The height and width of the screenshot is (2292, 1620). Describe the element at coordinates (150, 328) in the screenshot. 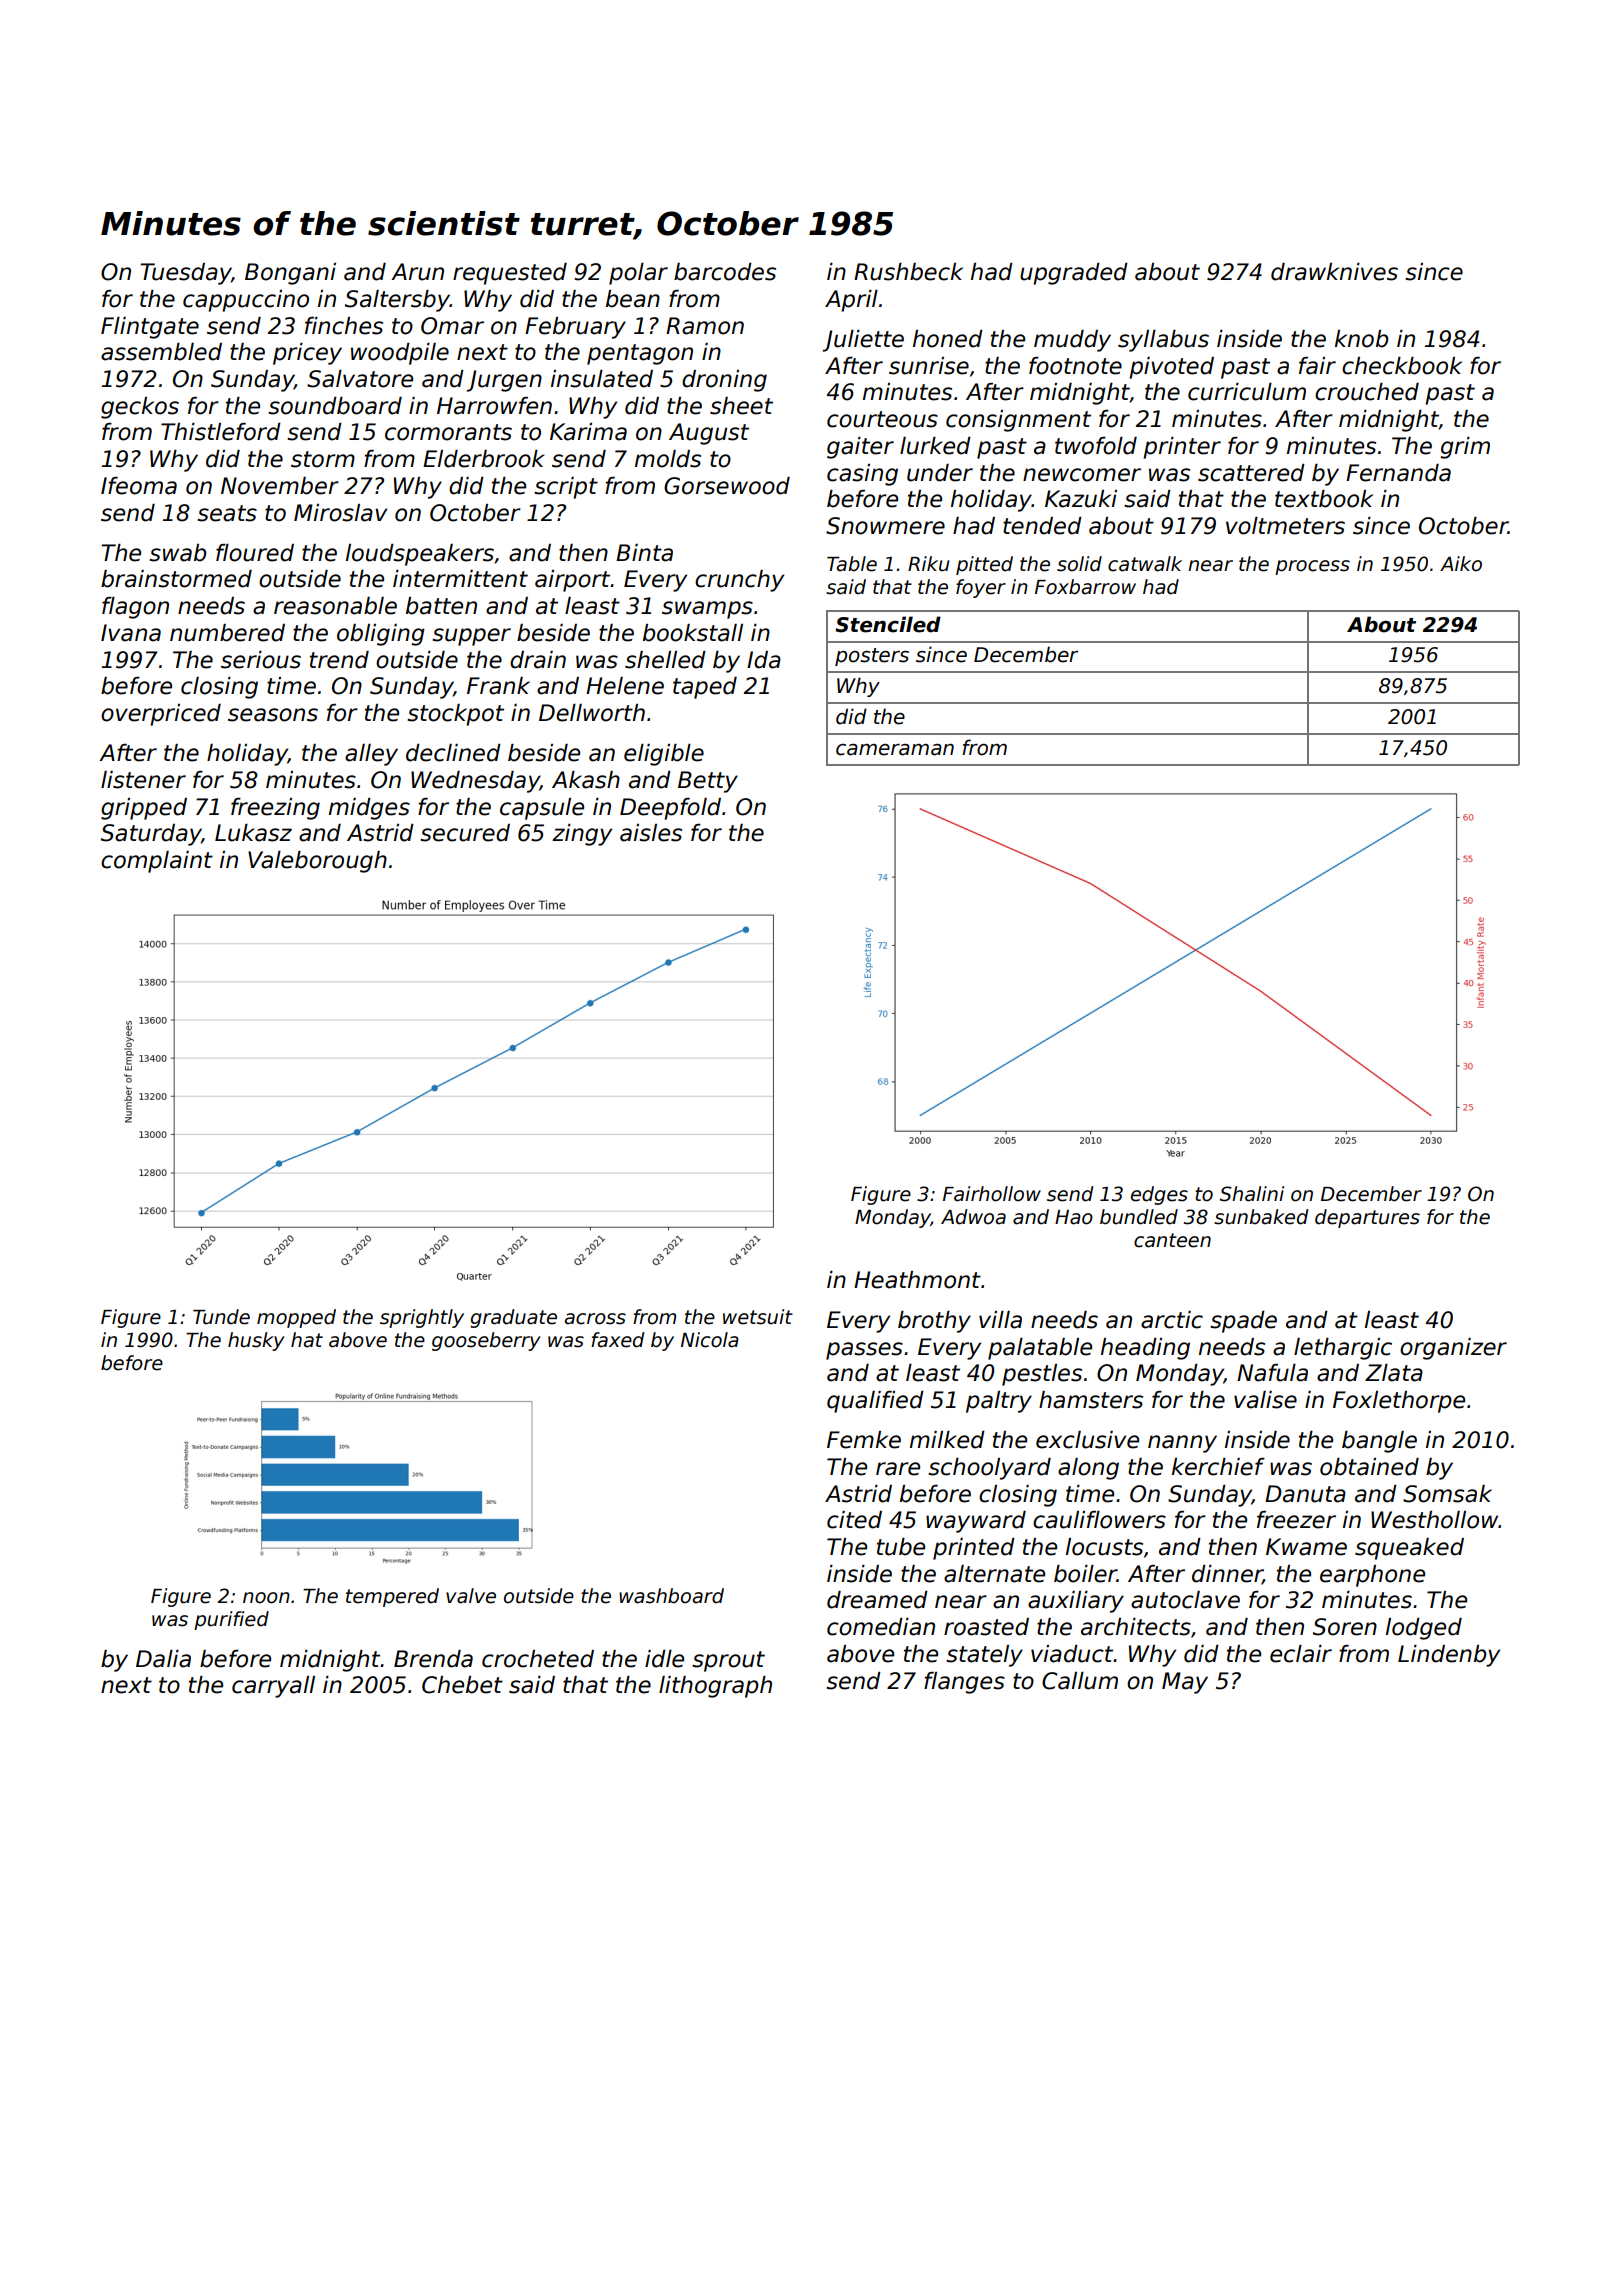

I see `Flintgate` at that location.
